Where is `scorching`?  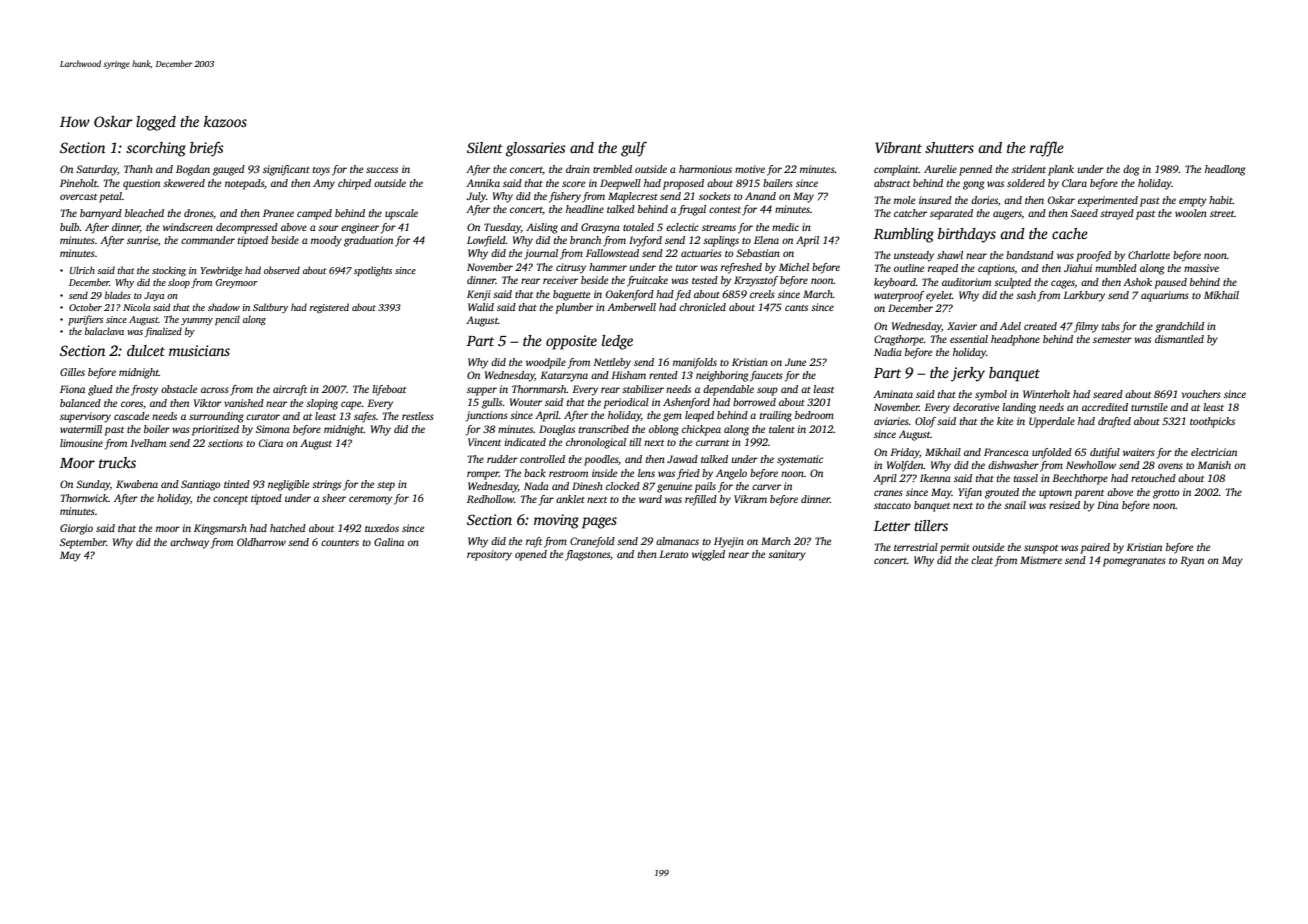 scorching is located at coordinates (156, 149).
